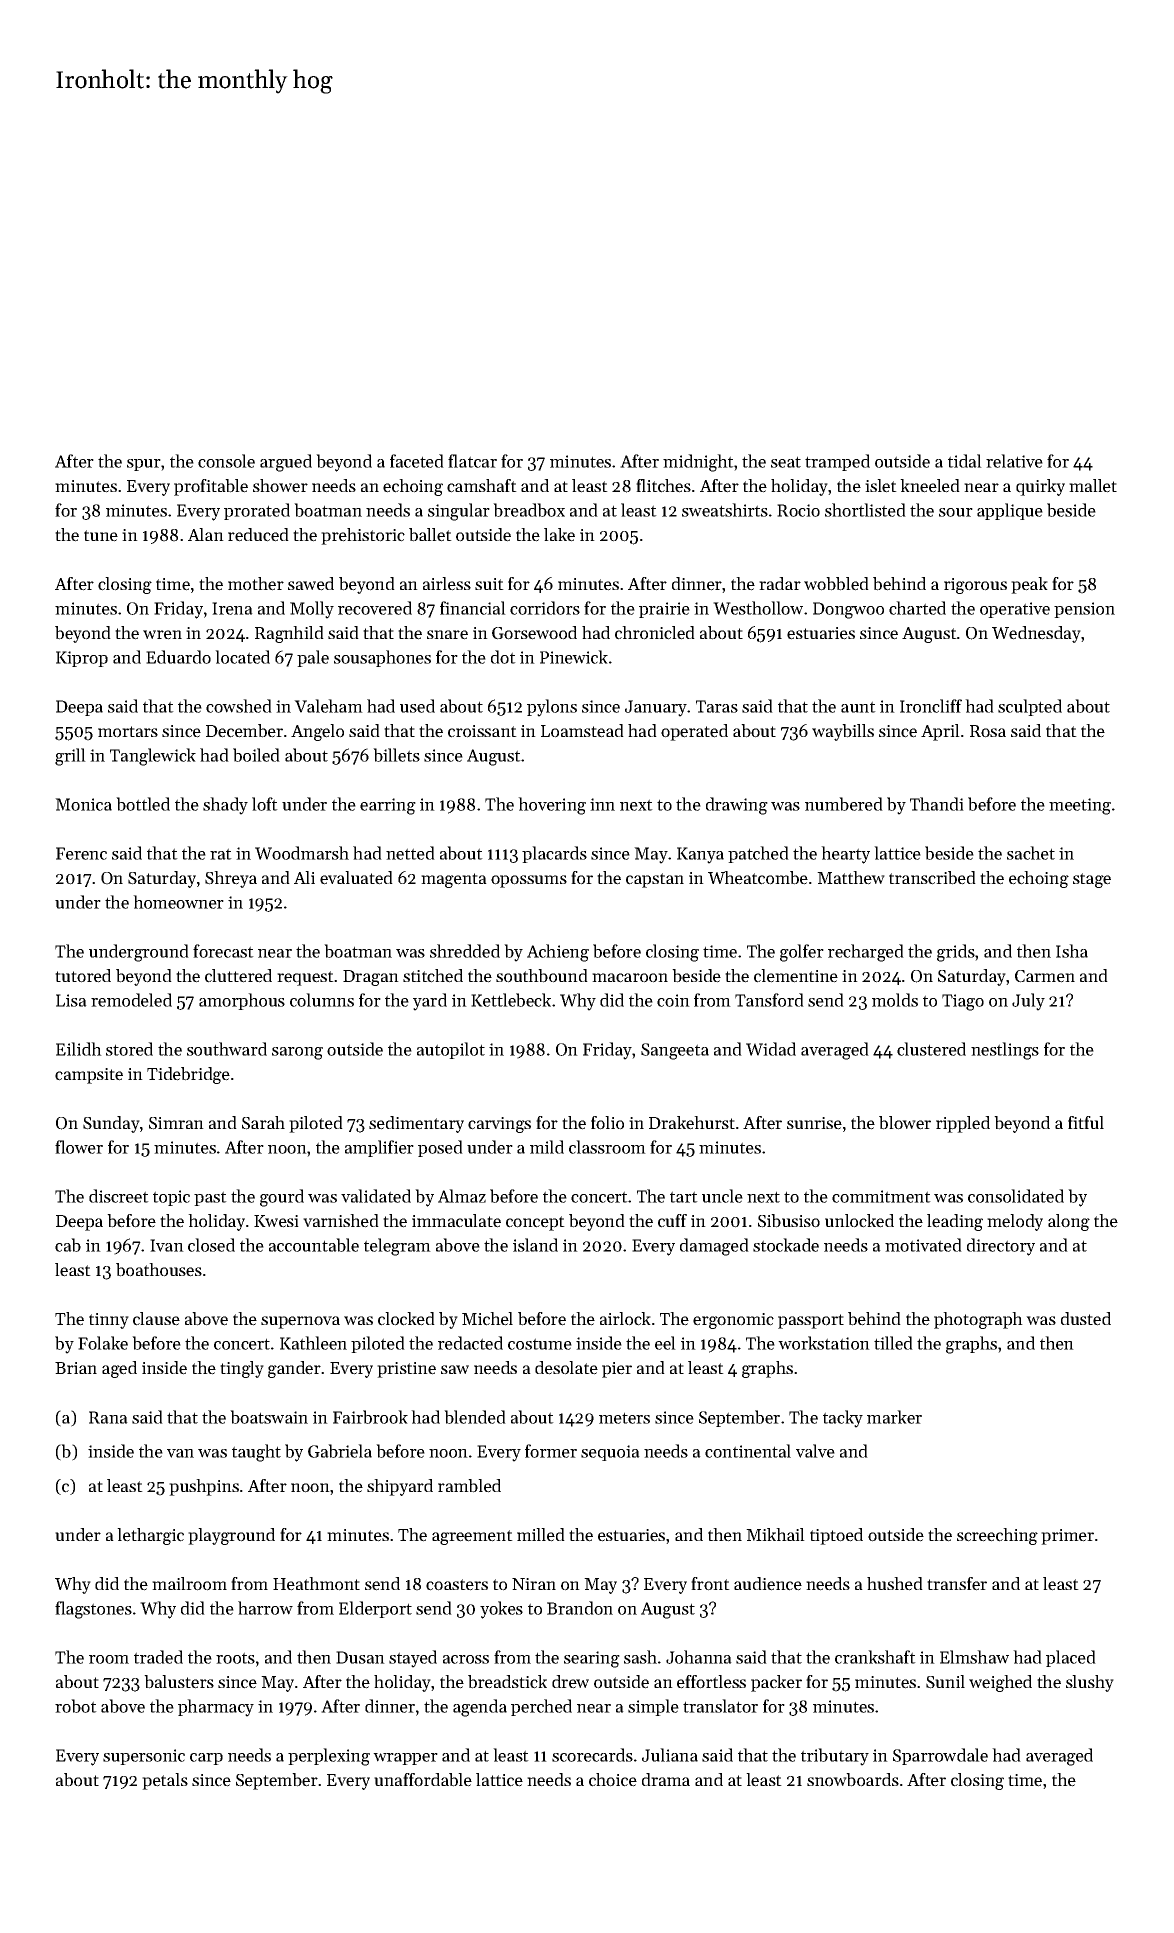 The height and width of the screenshot is (1933, 1174). I want to click on midnight, so click(698, 463).
